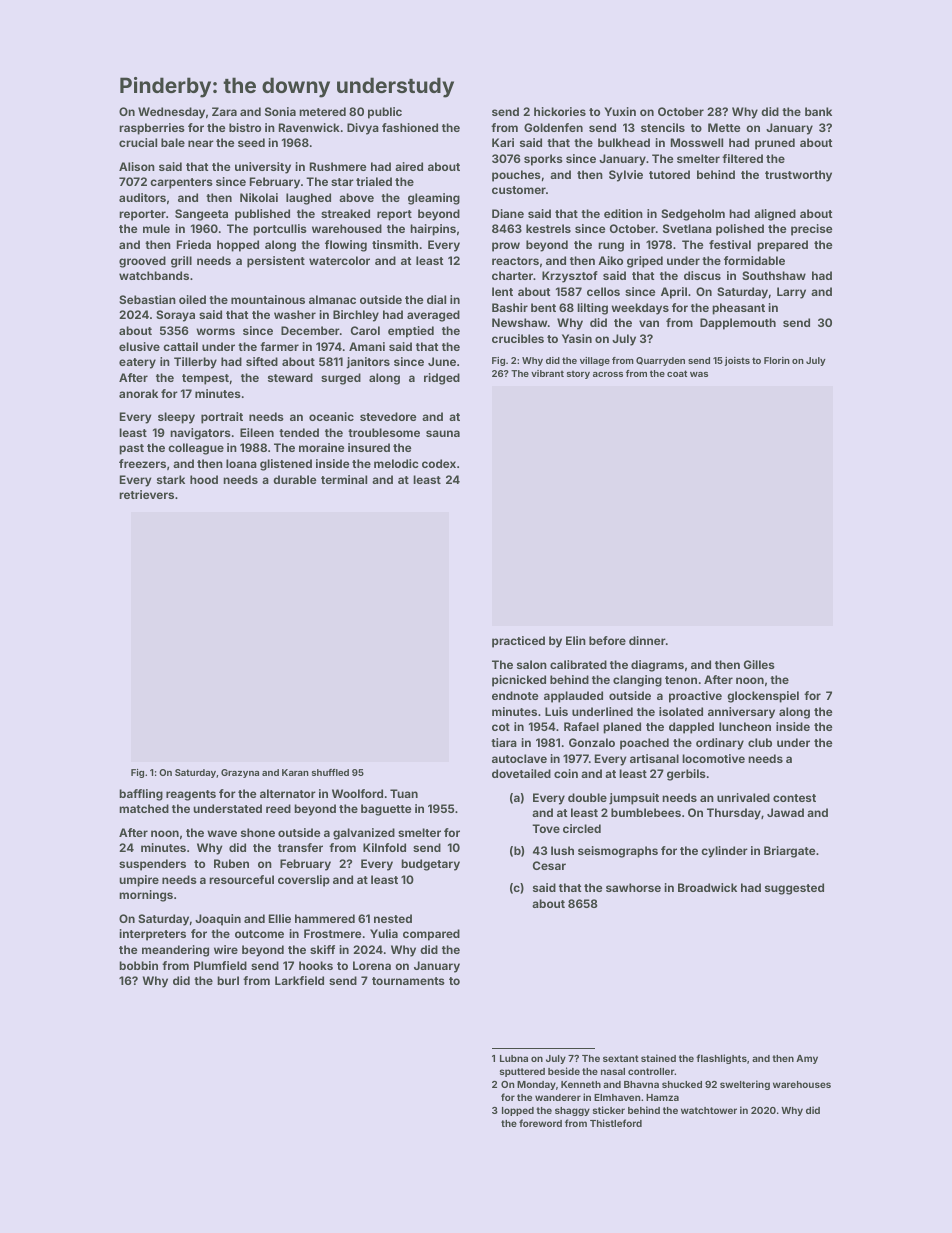 Image resolution: width=952 pixels, height=1233 pixels. What do you see at coordinates (695, 697) in the screenshot?
I see `proactive` at bounding box center [695, 697].
